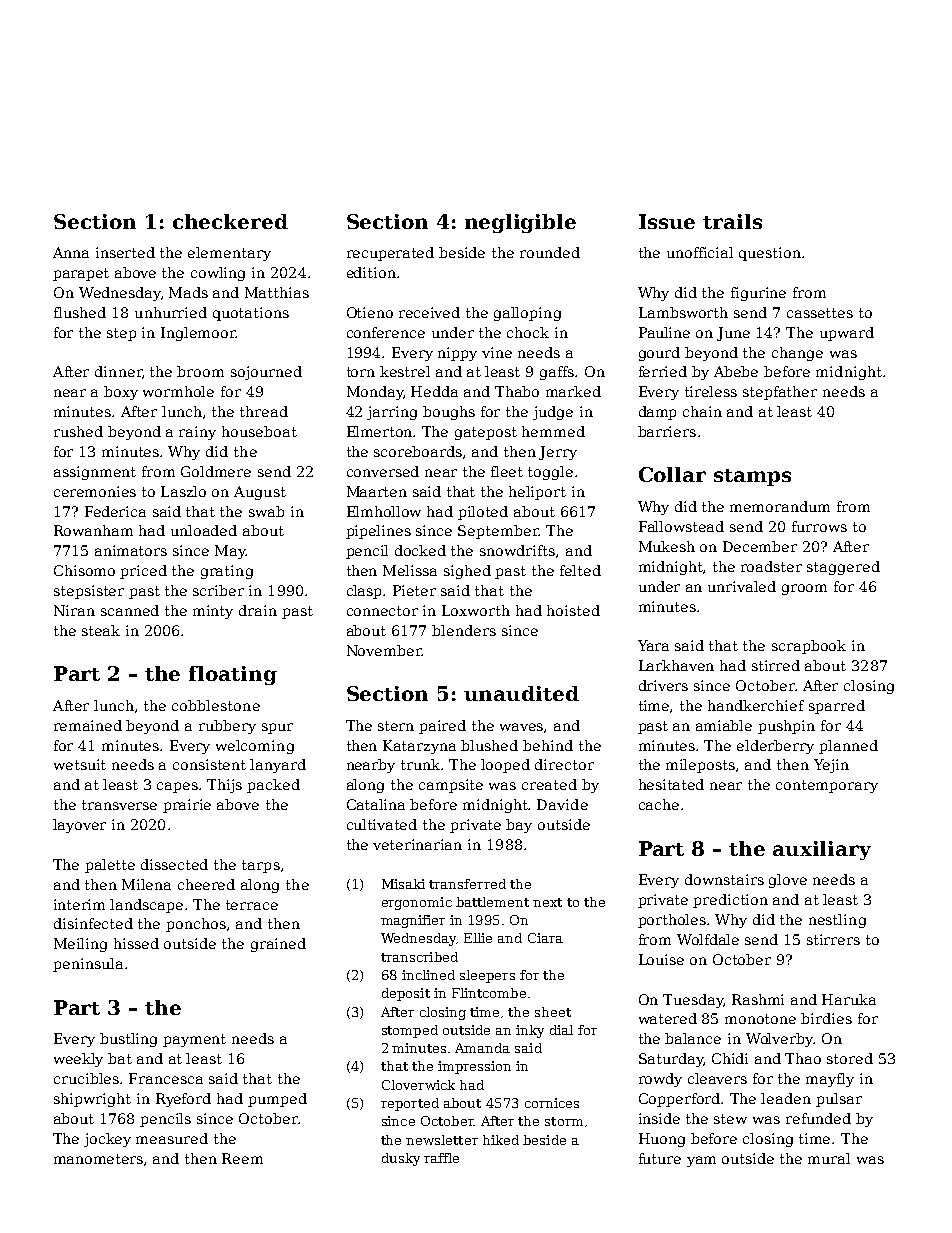 This page has width=952, height=1233. What do you see at coordinates (680, 1100) in the page?
I see `Copperford` at bounding box center [680, 1100].
